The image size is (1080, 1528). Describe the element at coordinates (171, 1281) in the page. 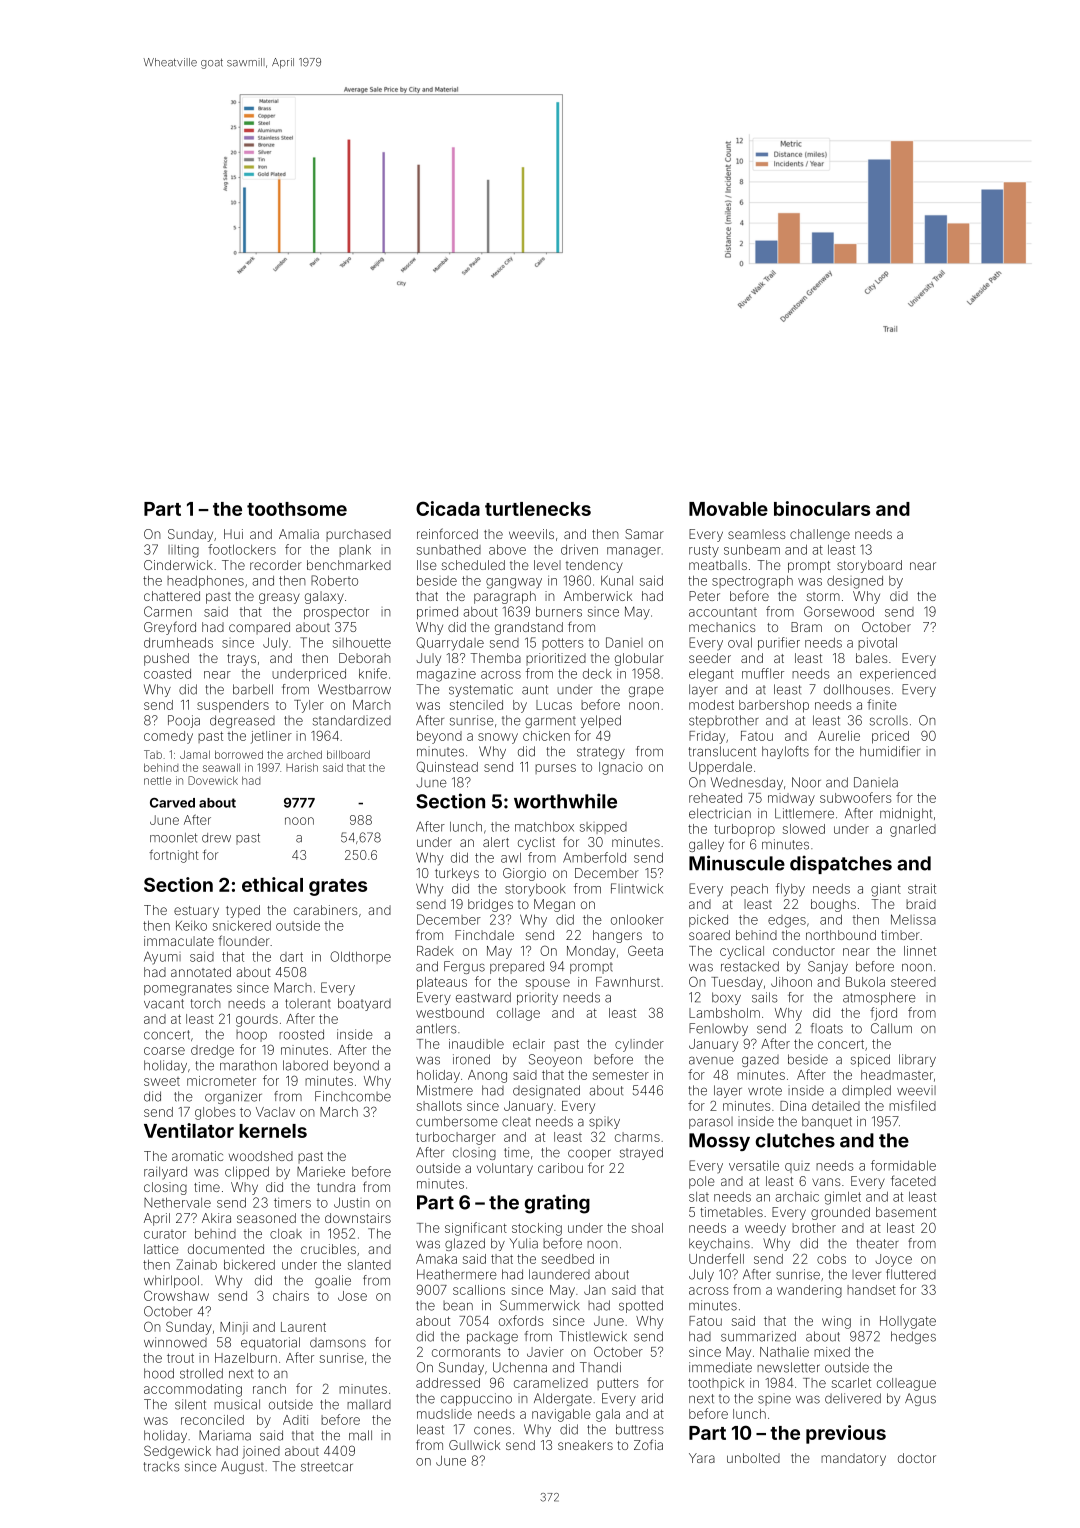

I see `whirlpool` at that location.
